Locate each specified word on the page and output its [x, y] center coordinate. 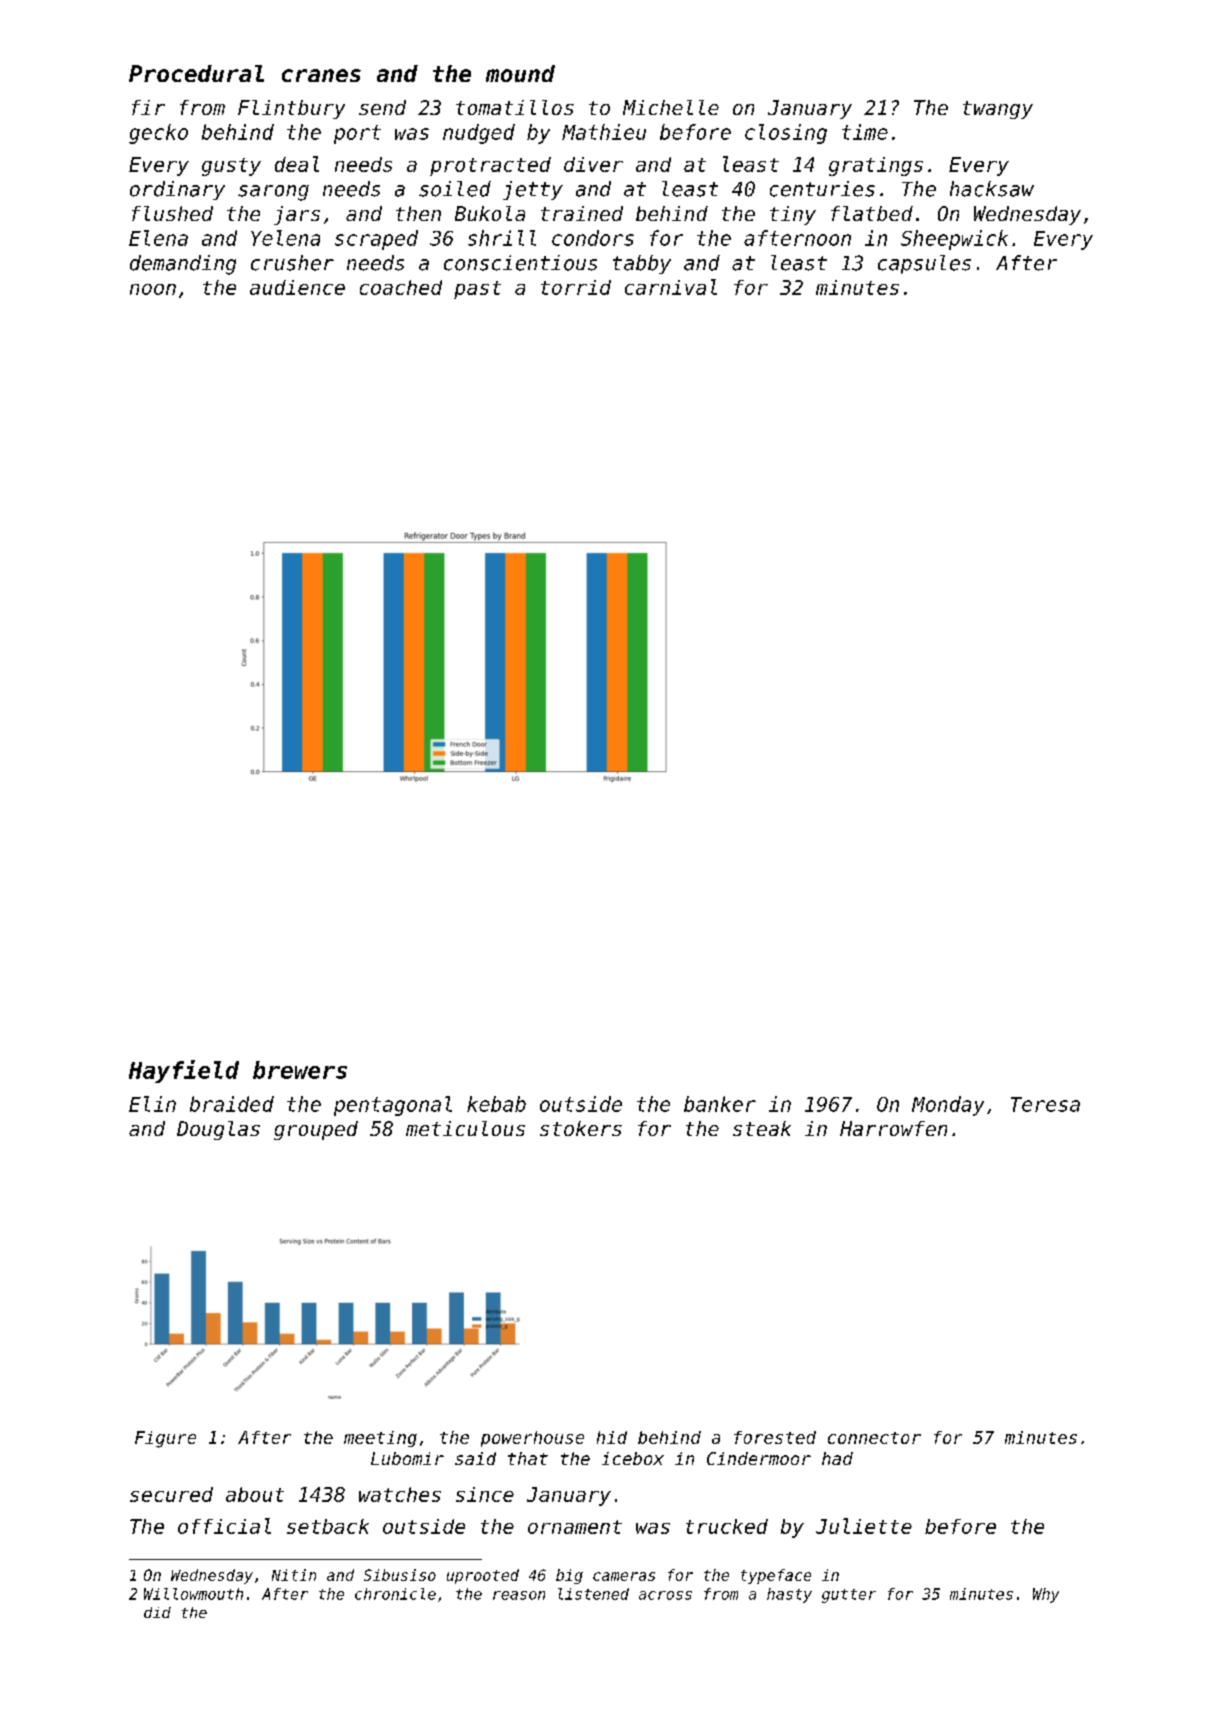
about [255, 1494]
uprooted [483, 1576]
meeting [380, 1439]
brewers [300, 1070]
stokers [581, 1128]
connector [874, 1438]
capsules [924, 264]
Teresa [1045, 1104]
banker [720, 1104]
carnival [671, 287]
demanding [183, 265]
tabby [642, 264]
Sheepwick [954, 240]
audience [297, 287]
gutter [849, 1596]
